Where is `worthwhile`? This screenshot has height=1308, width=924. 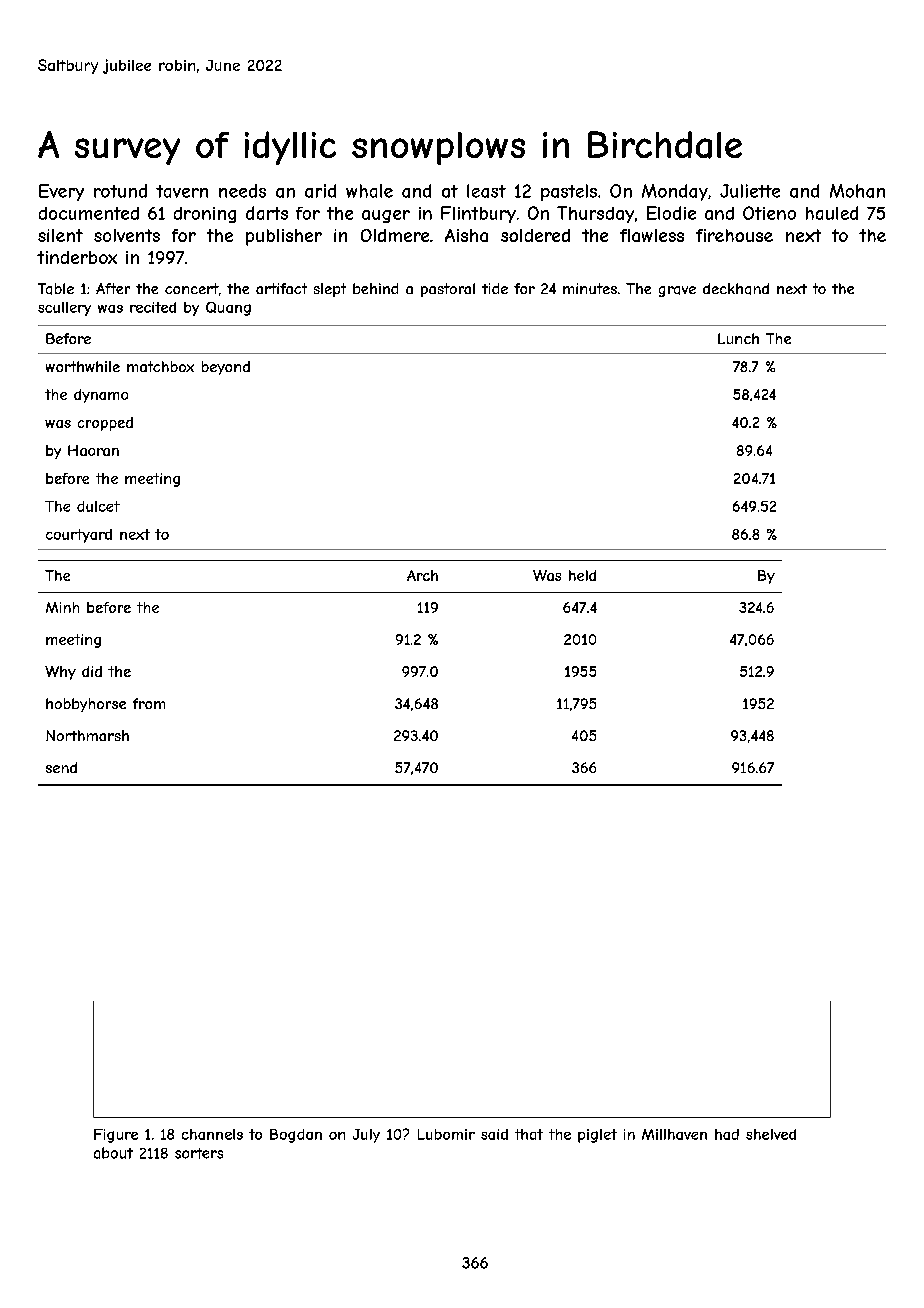 worthwhile is located at coordinates (83, 366).
